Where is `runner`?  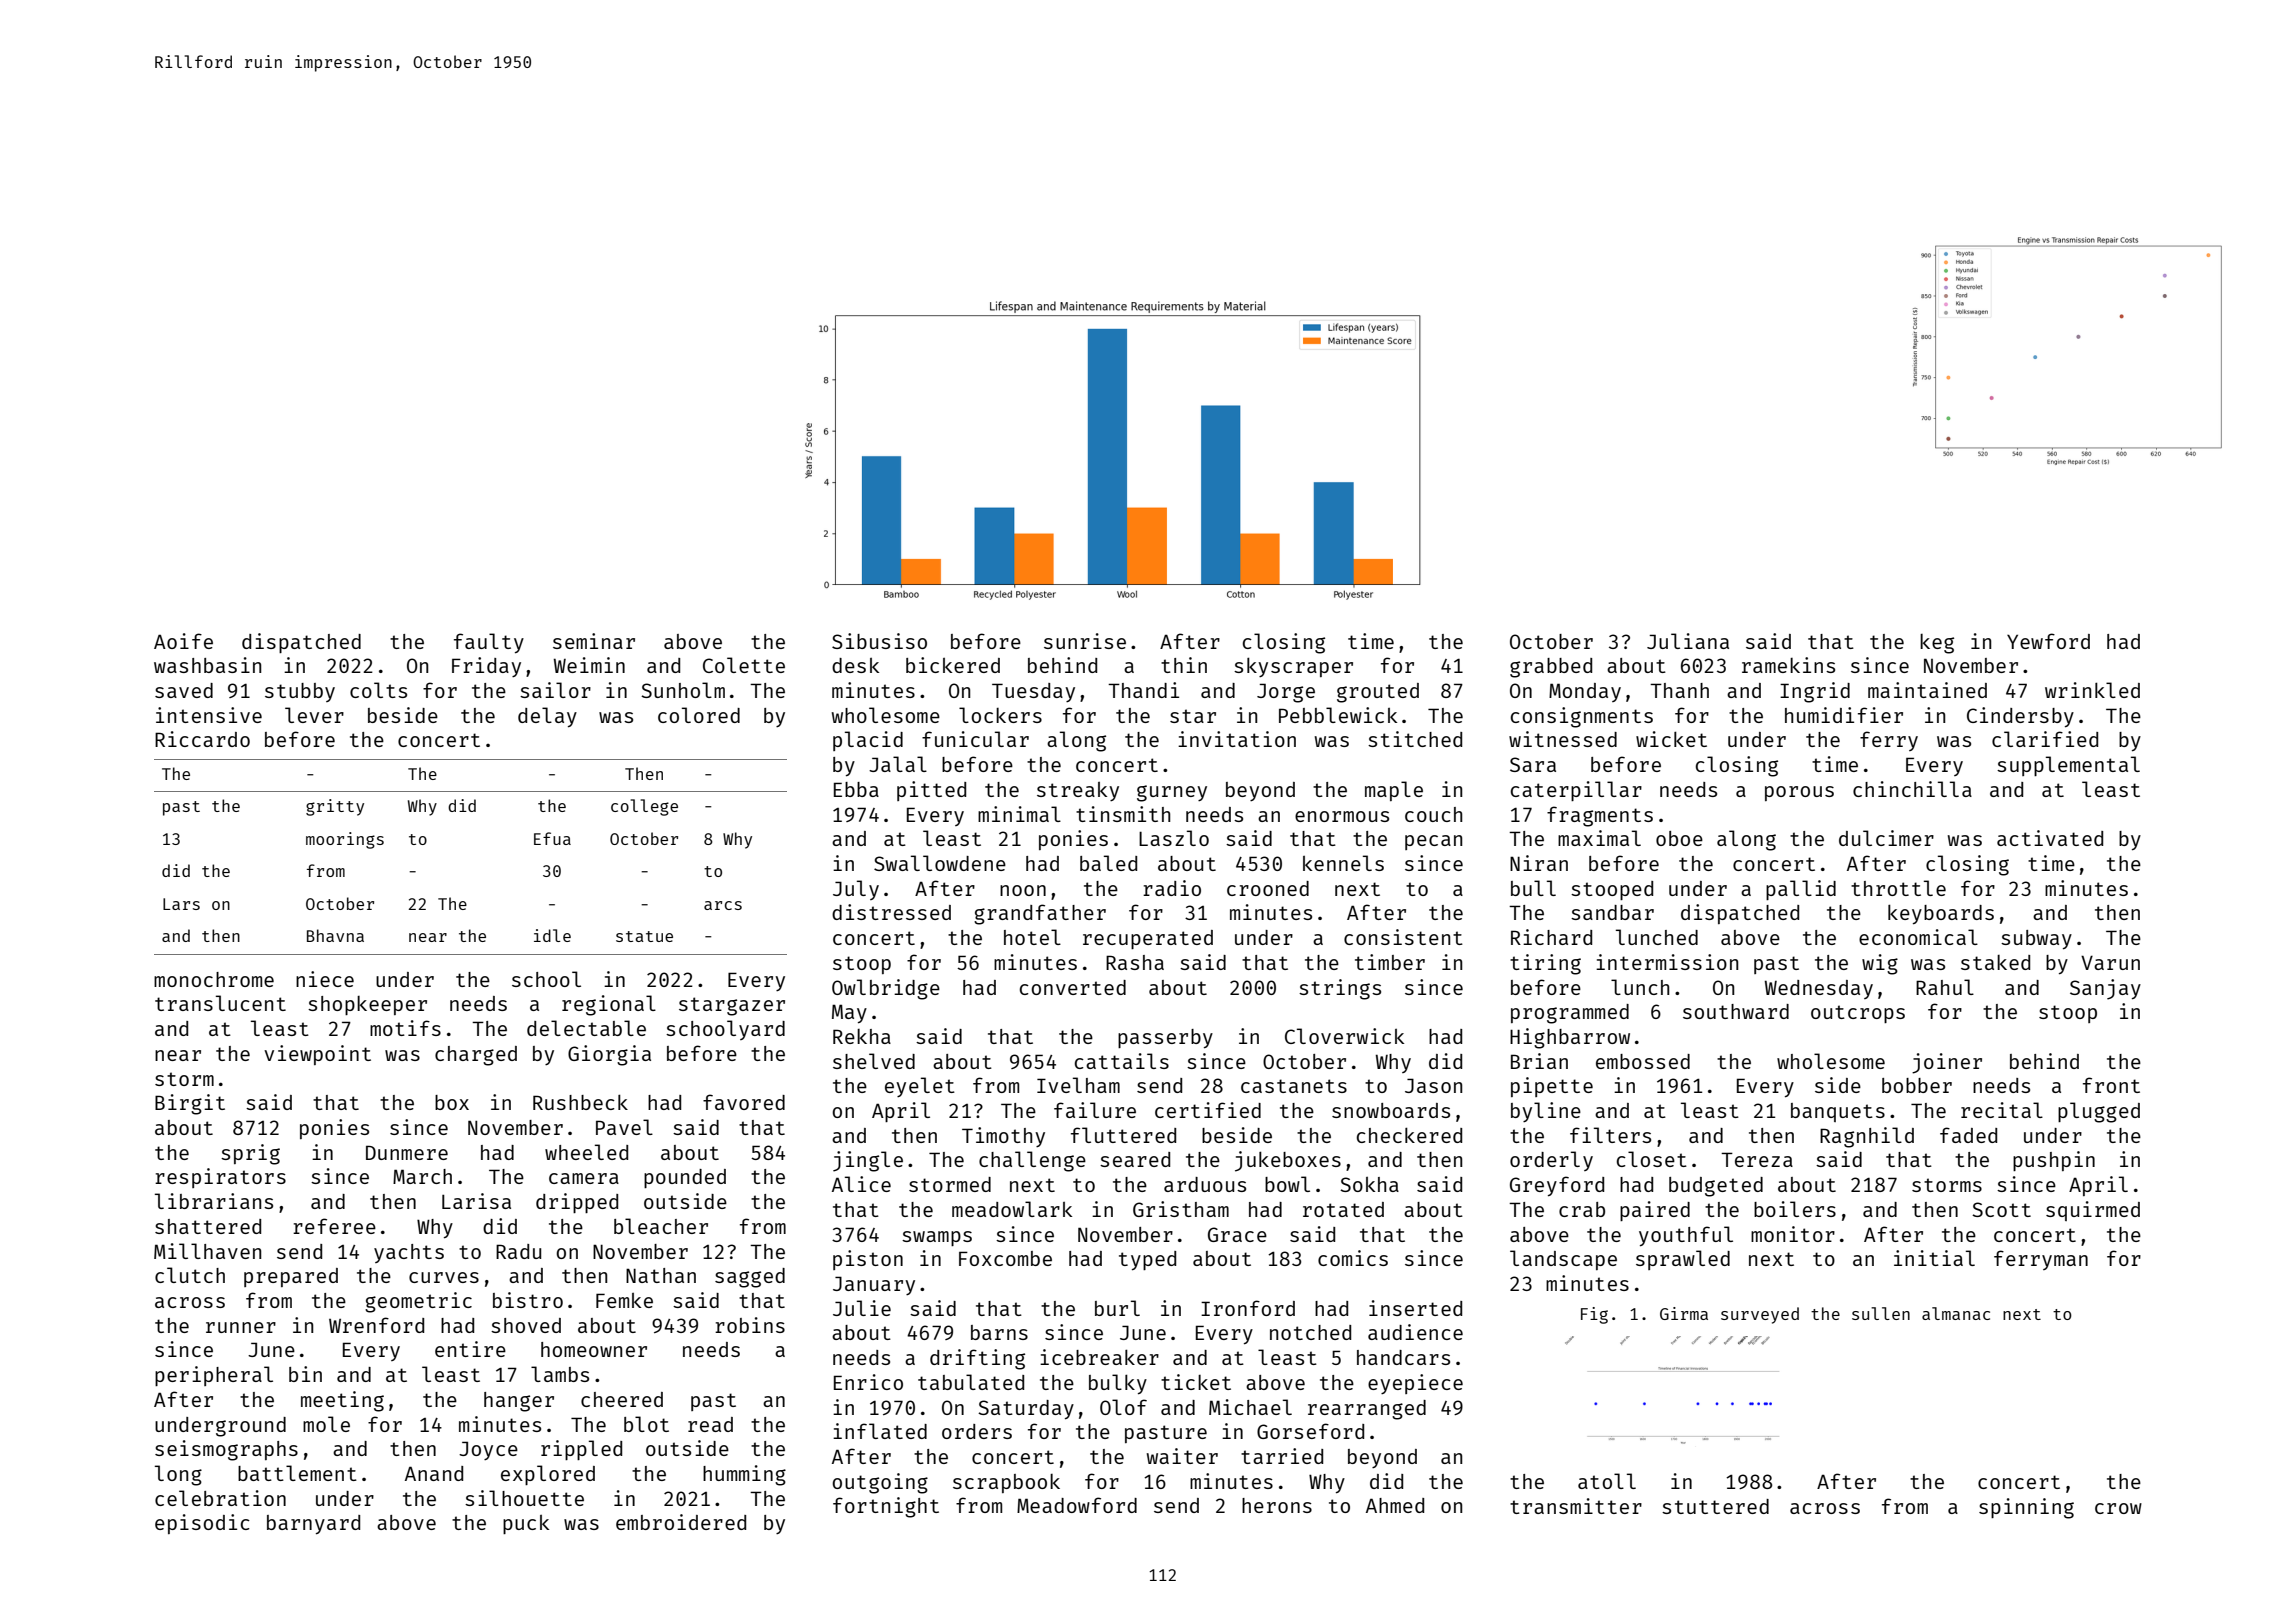 runner is located at coordinates (241, 1327).
